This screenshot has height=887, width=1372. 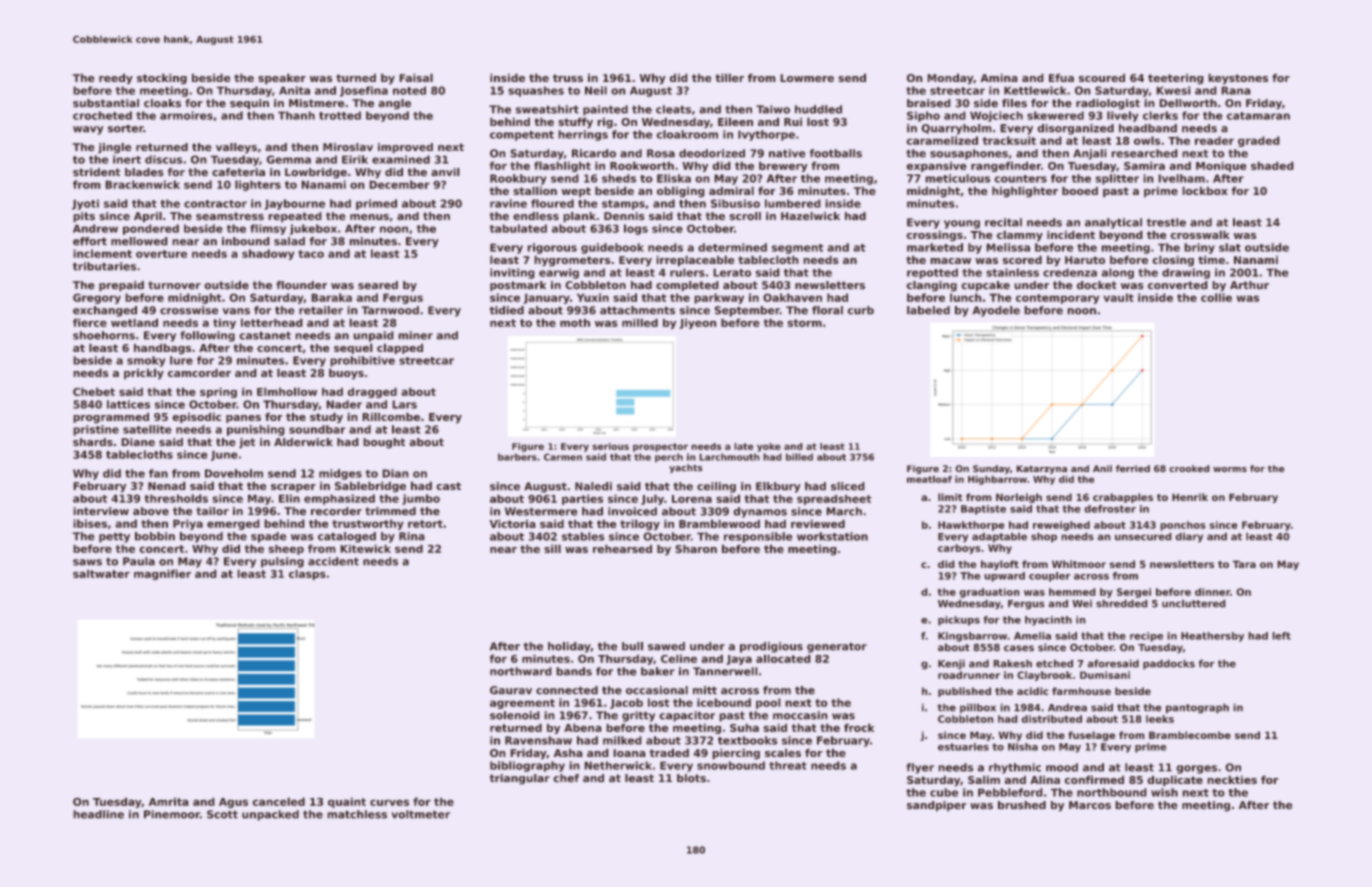 What do you see at coordinates (163, 159) in the screenshot?
I see `discus` at bounding box center [163, 159].
